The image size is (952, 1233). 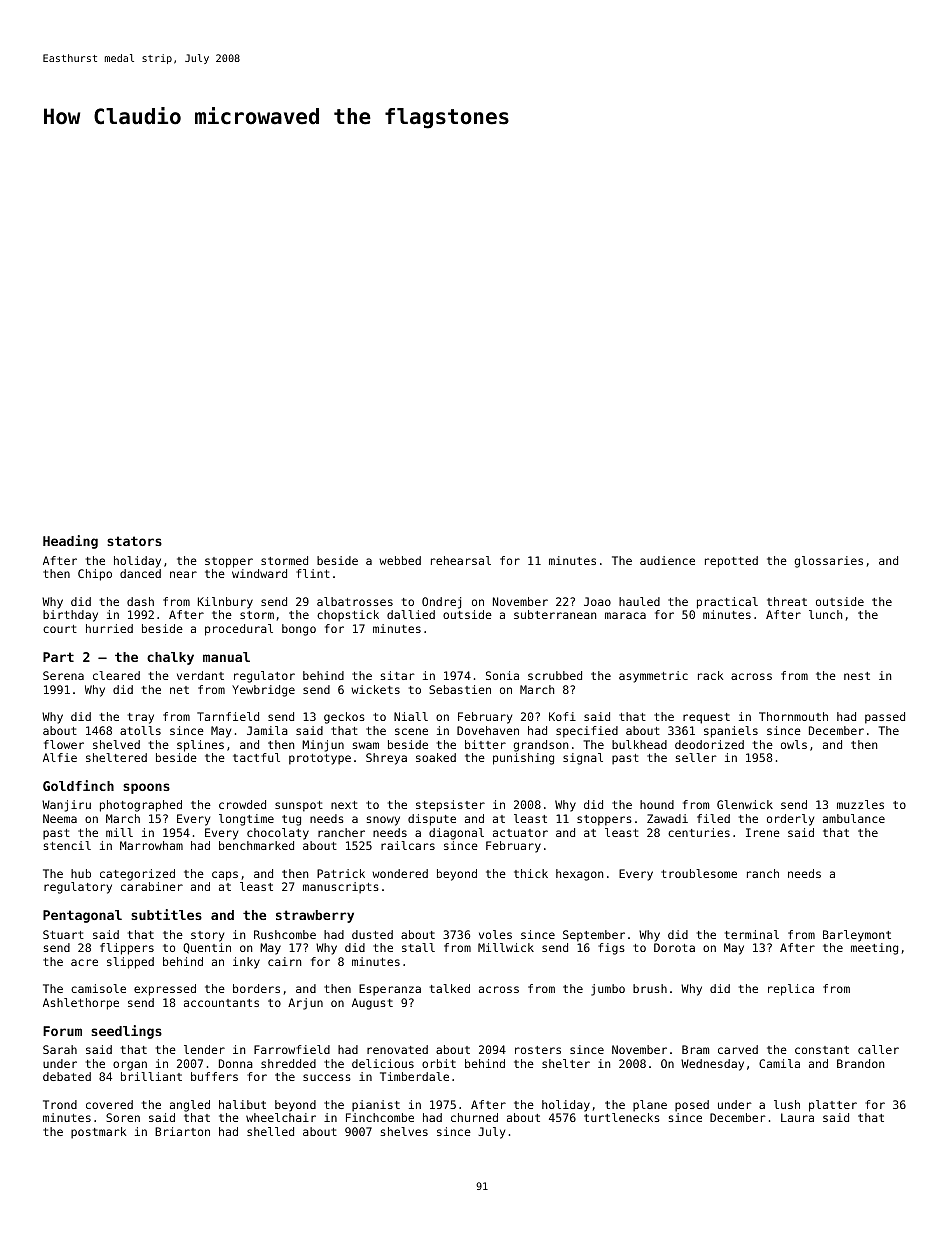 I want to click on next, so click(x=344, y=805).
